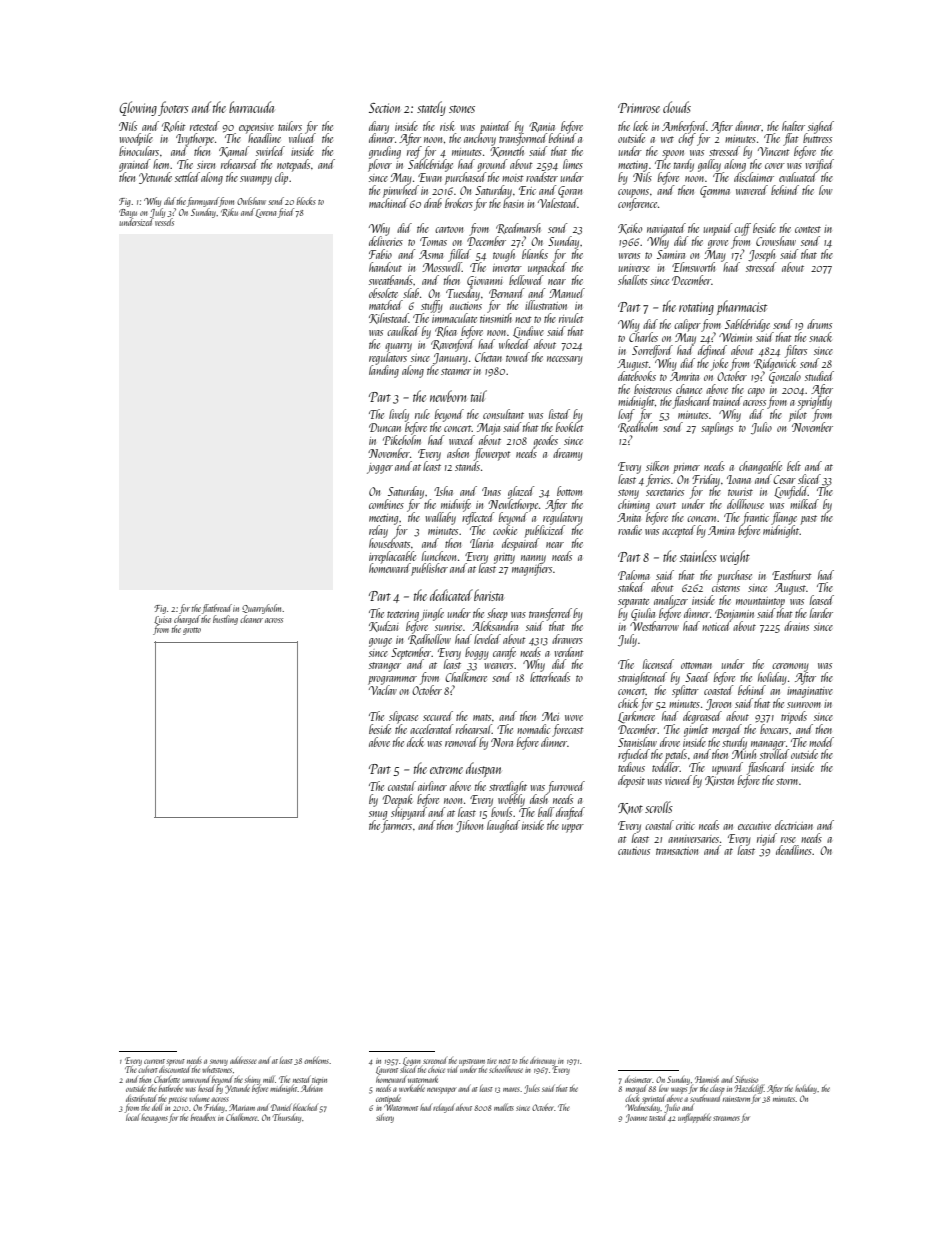 This screenshot has height=1233, width=952. I want to click on barracuda, so click(251, 107).
